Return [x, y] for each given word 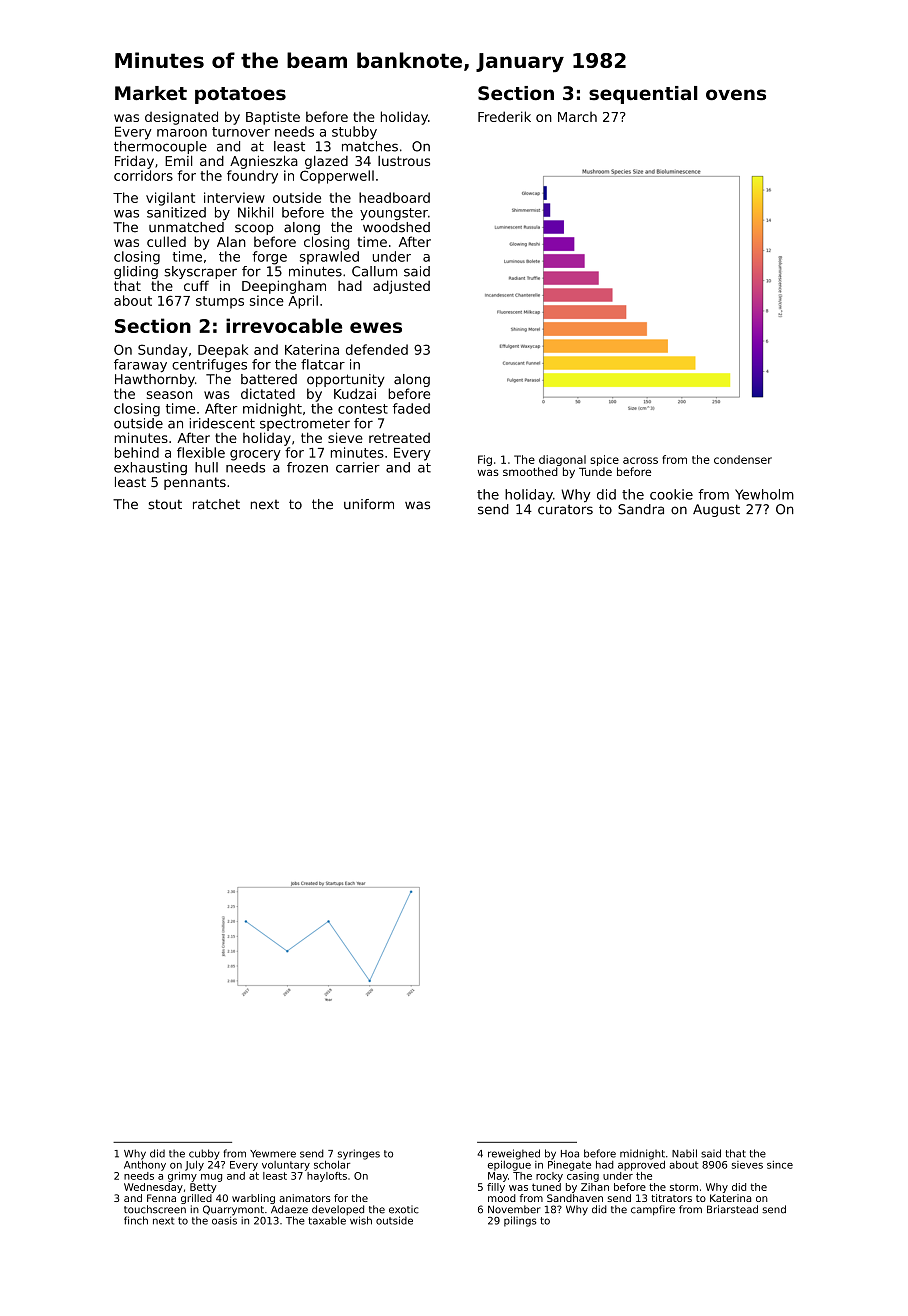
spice [604, 460]
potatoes [240, 95]
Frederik [504, 116]
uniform [369, 504]
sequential [643, 95]
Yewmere [273, 1154]
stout [165, 504]
